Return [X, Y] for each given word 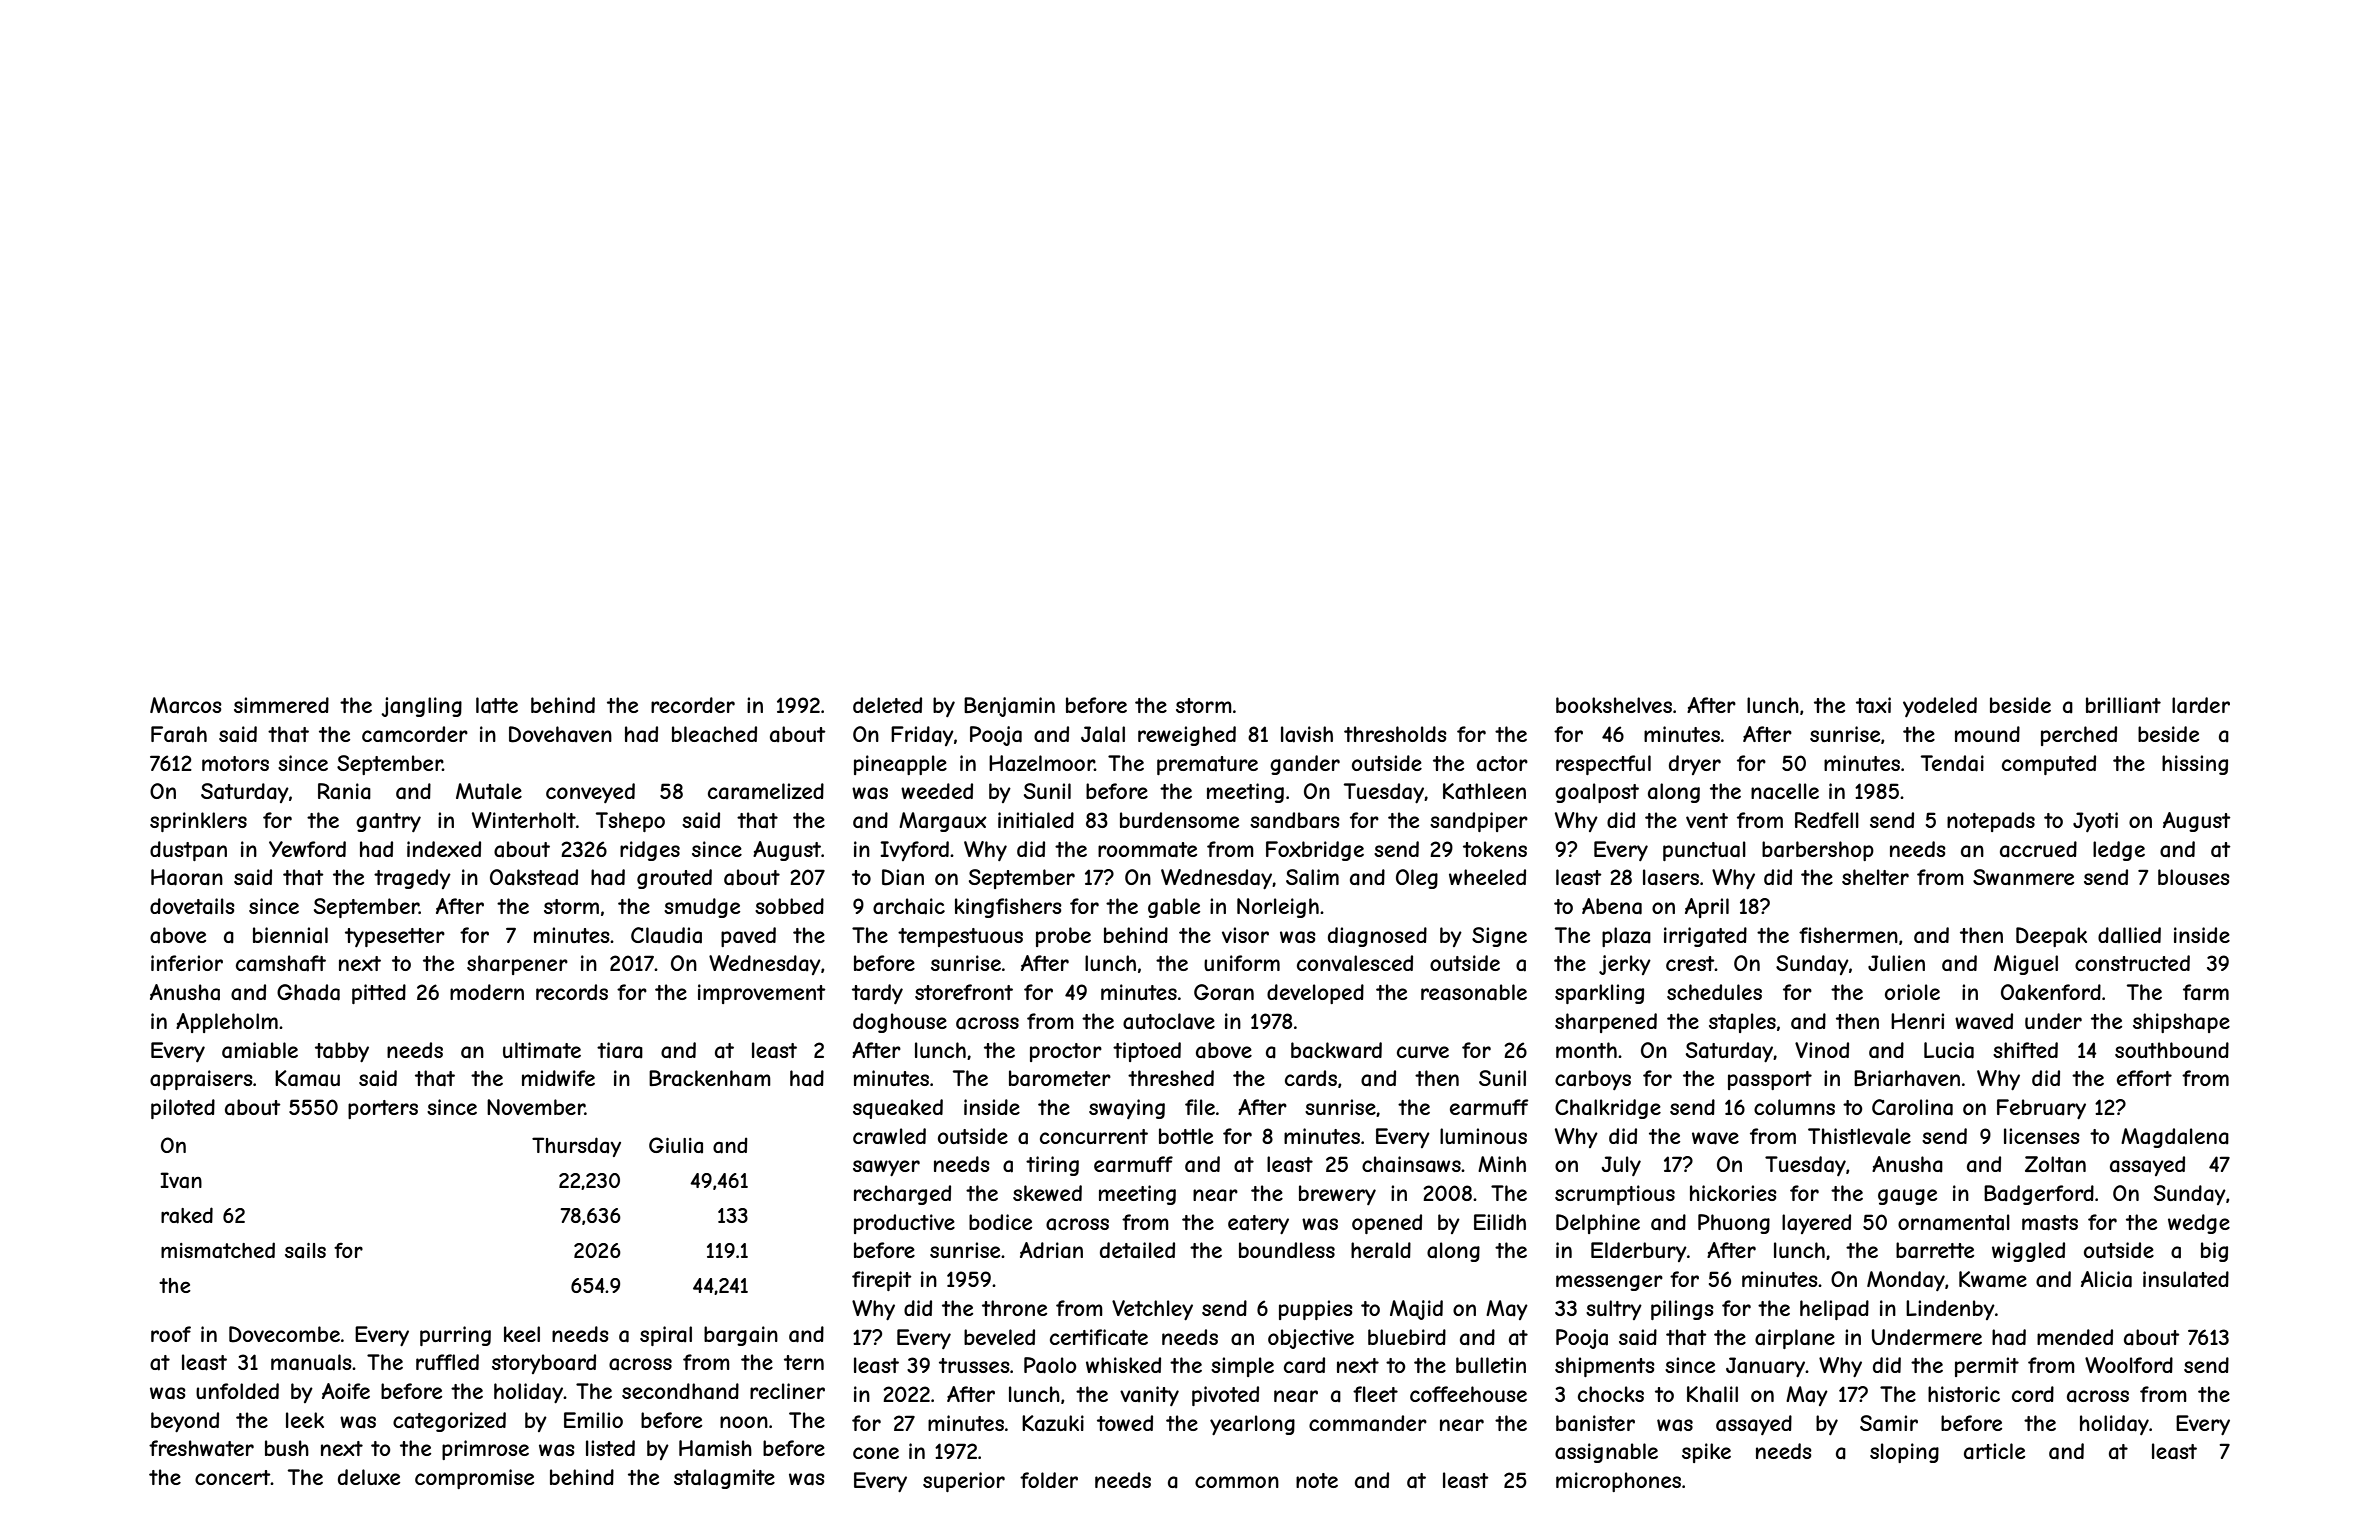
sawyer [886, 1168]
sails [305, 1251]
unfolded [237, 1391]
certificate [1099, 1337]
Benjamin [1009, 707]
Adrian [1051, 1250]
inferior [187, 963]
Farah [179, 734]
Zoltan [2055, 1164]
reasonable [1474, 992]
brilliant [2123, 705]
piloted [183, 1109]
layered [1816, 1224]
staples [1742, 1023]
